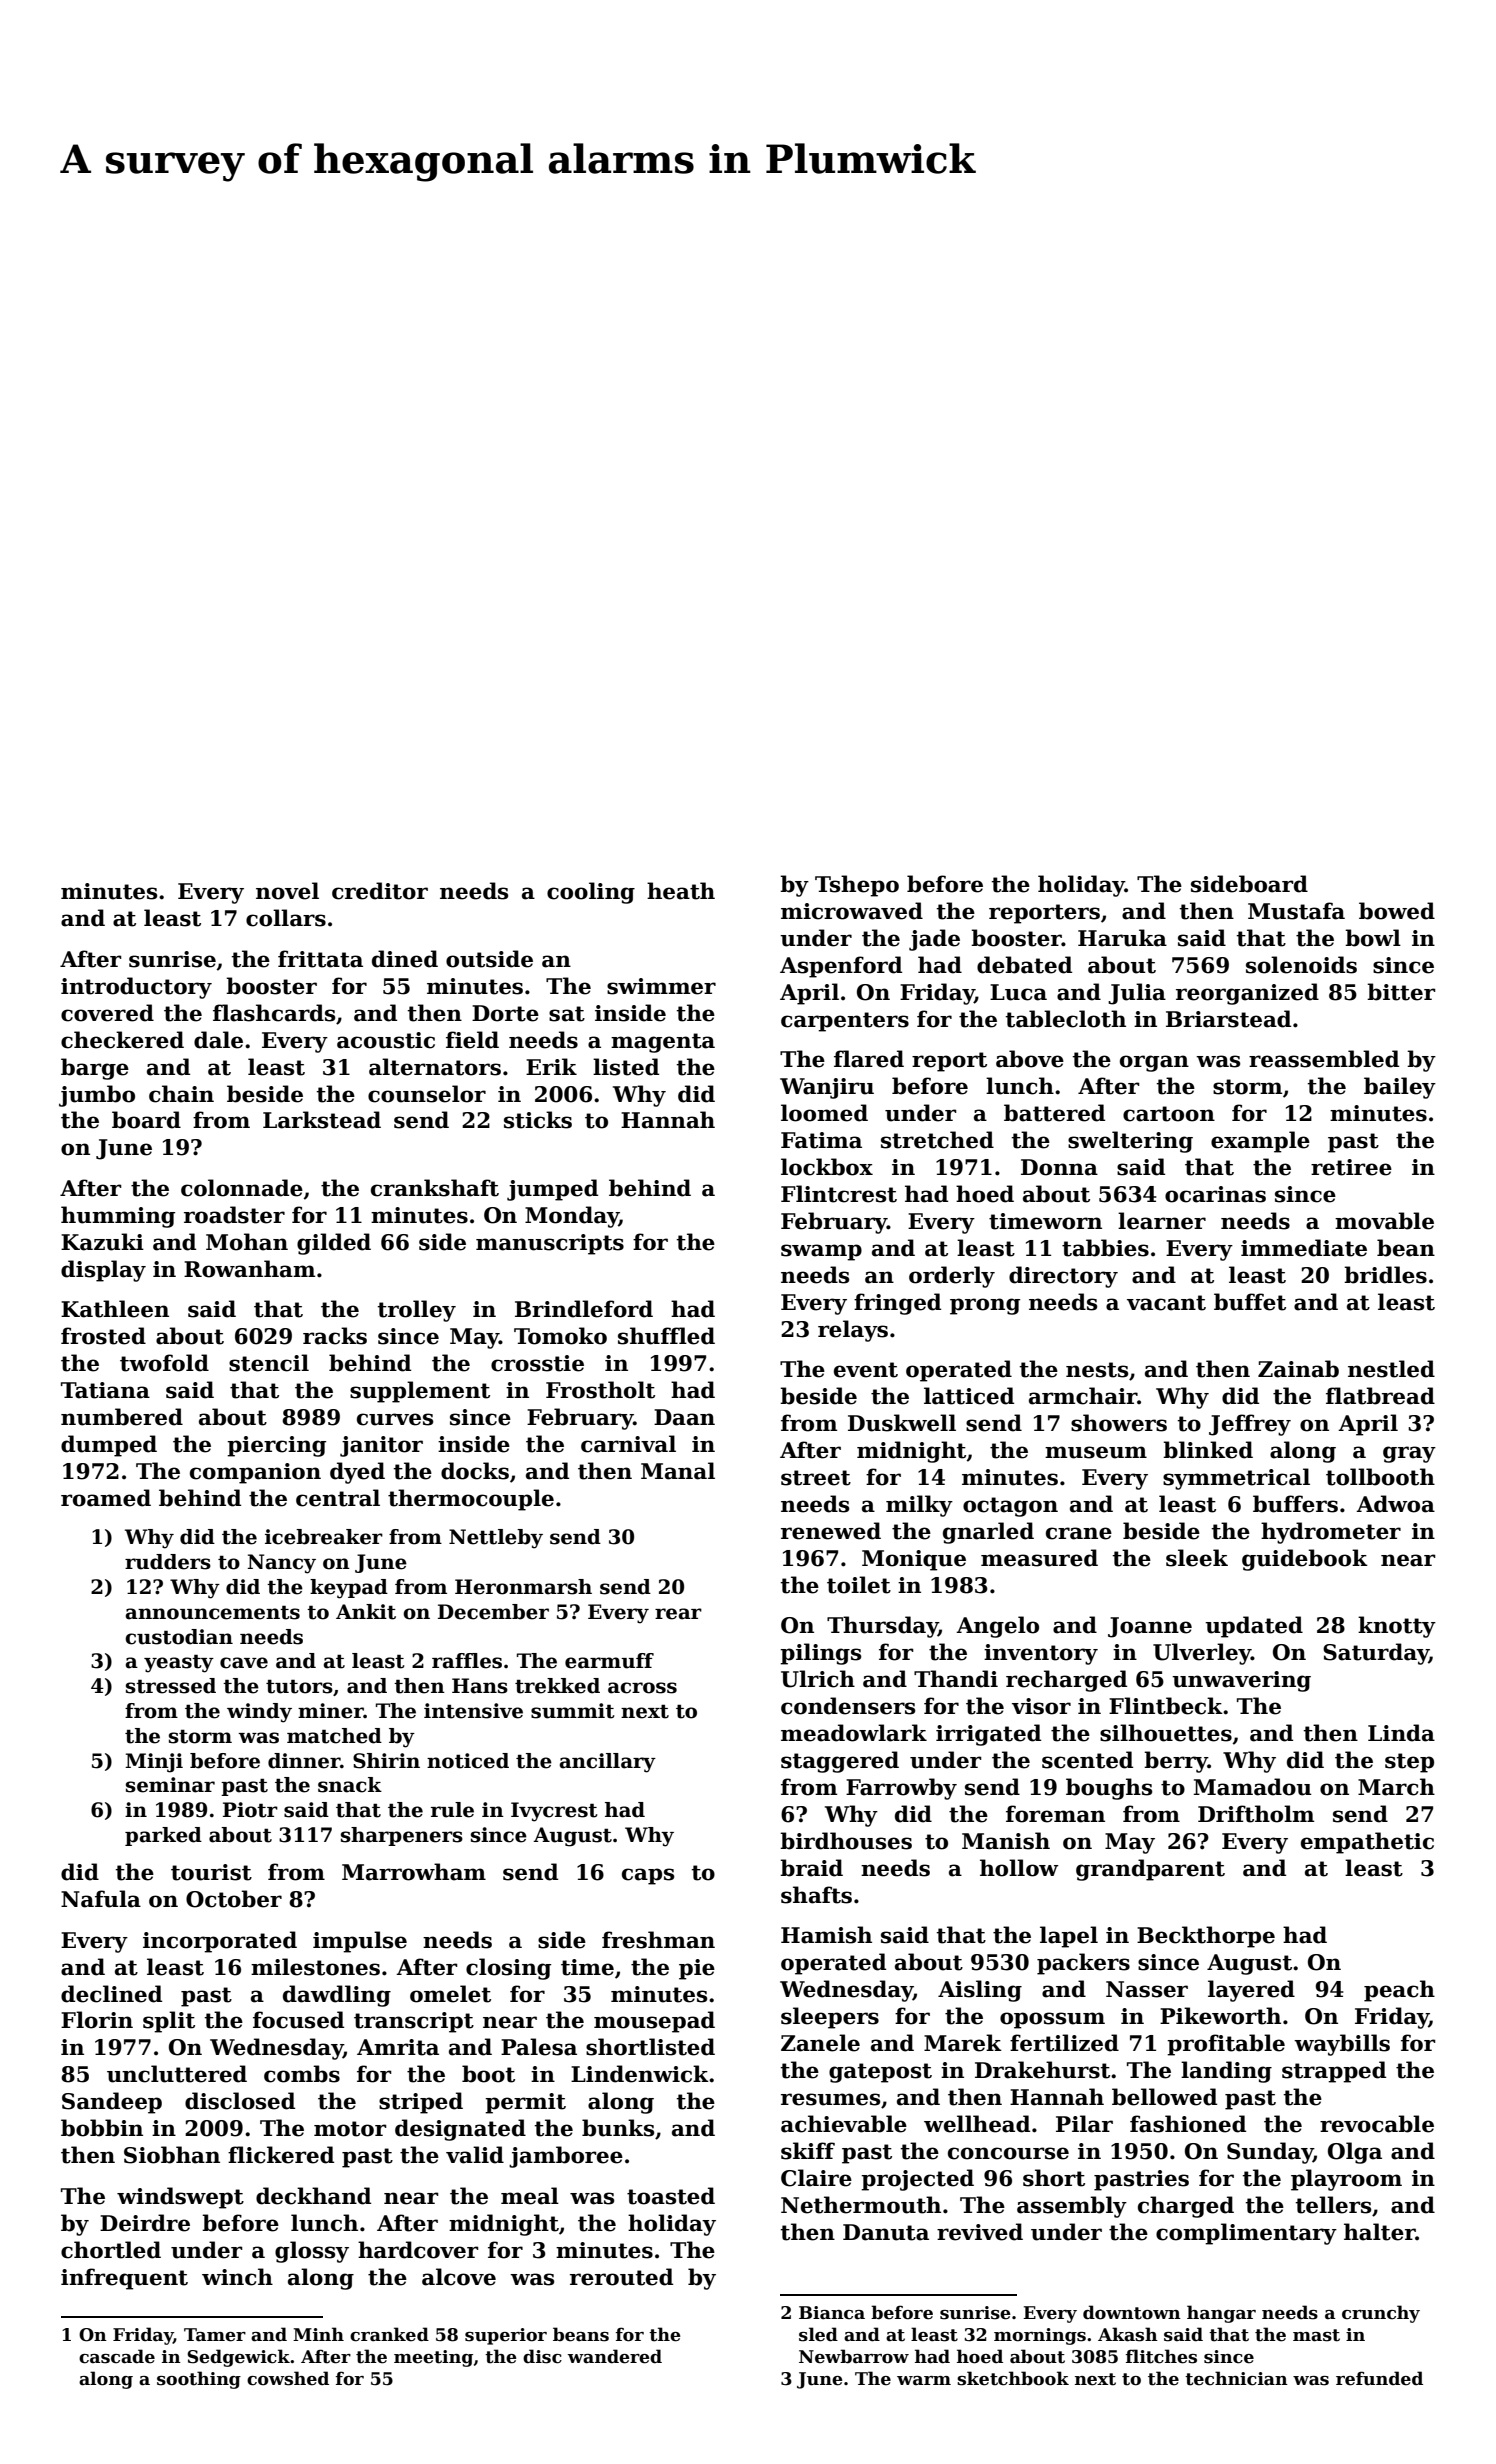 This screenshot has height=2464, width=1496. I want to click on Tshepo, so click(857, 886).
